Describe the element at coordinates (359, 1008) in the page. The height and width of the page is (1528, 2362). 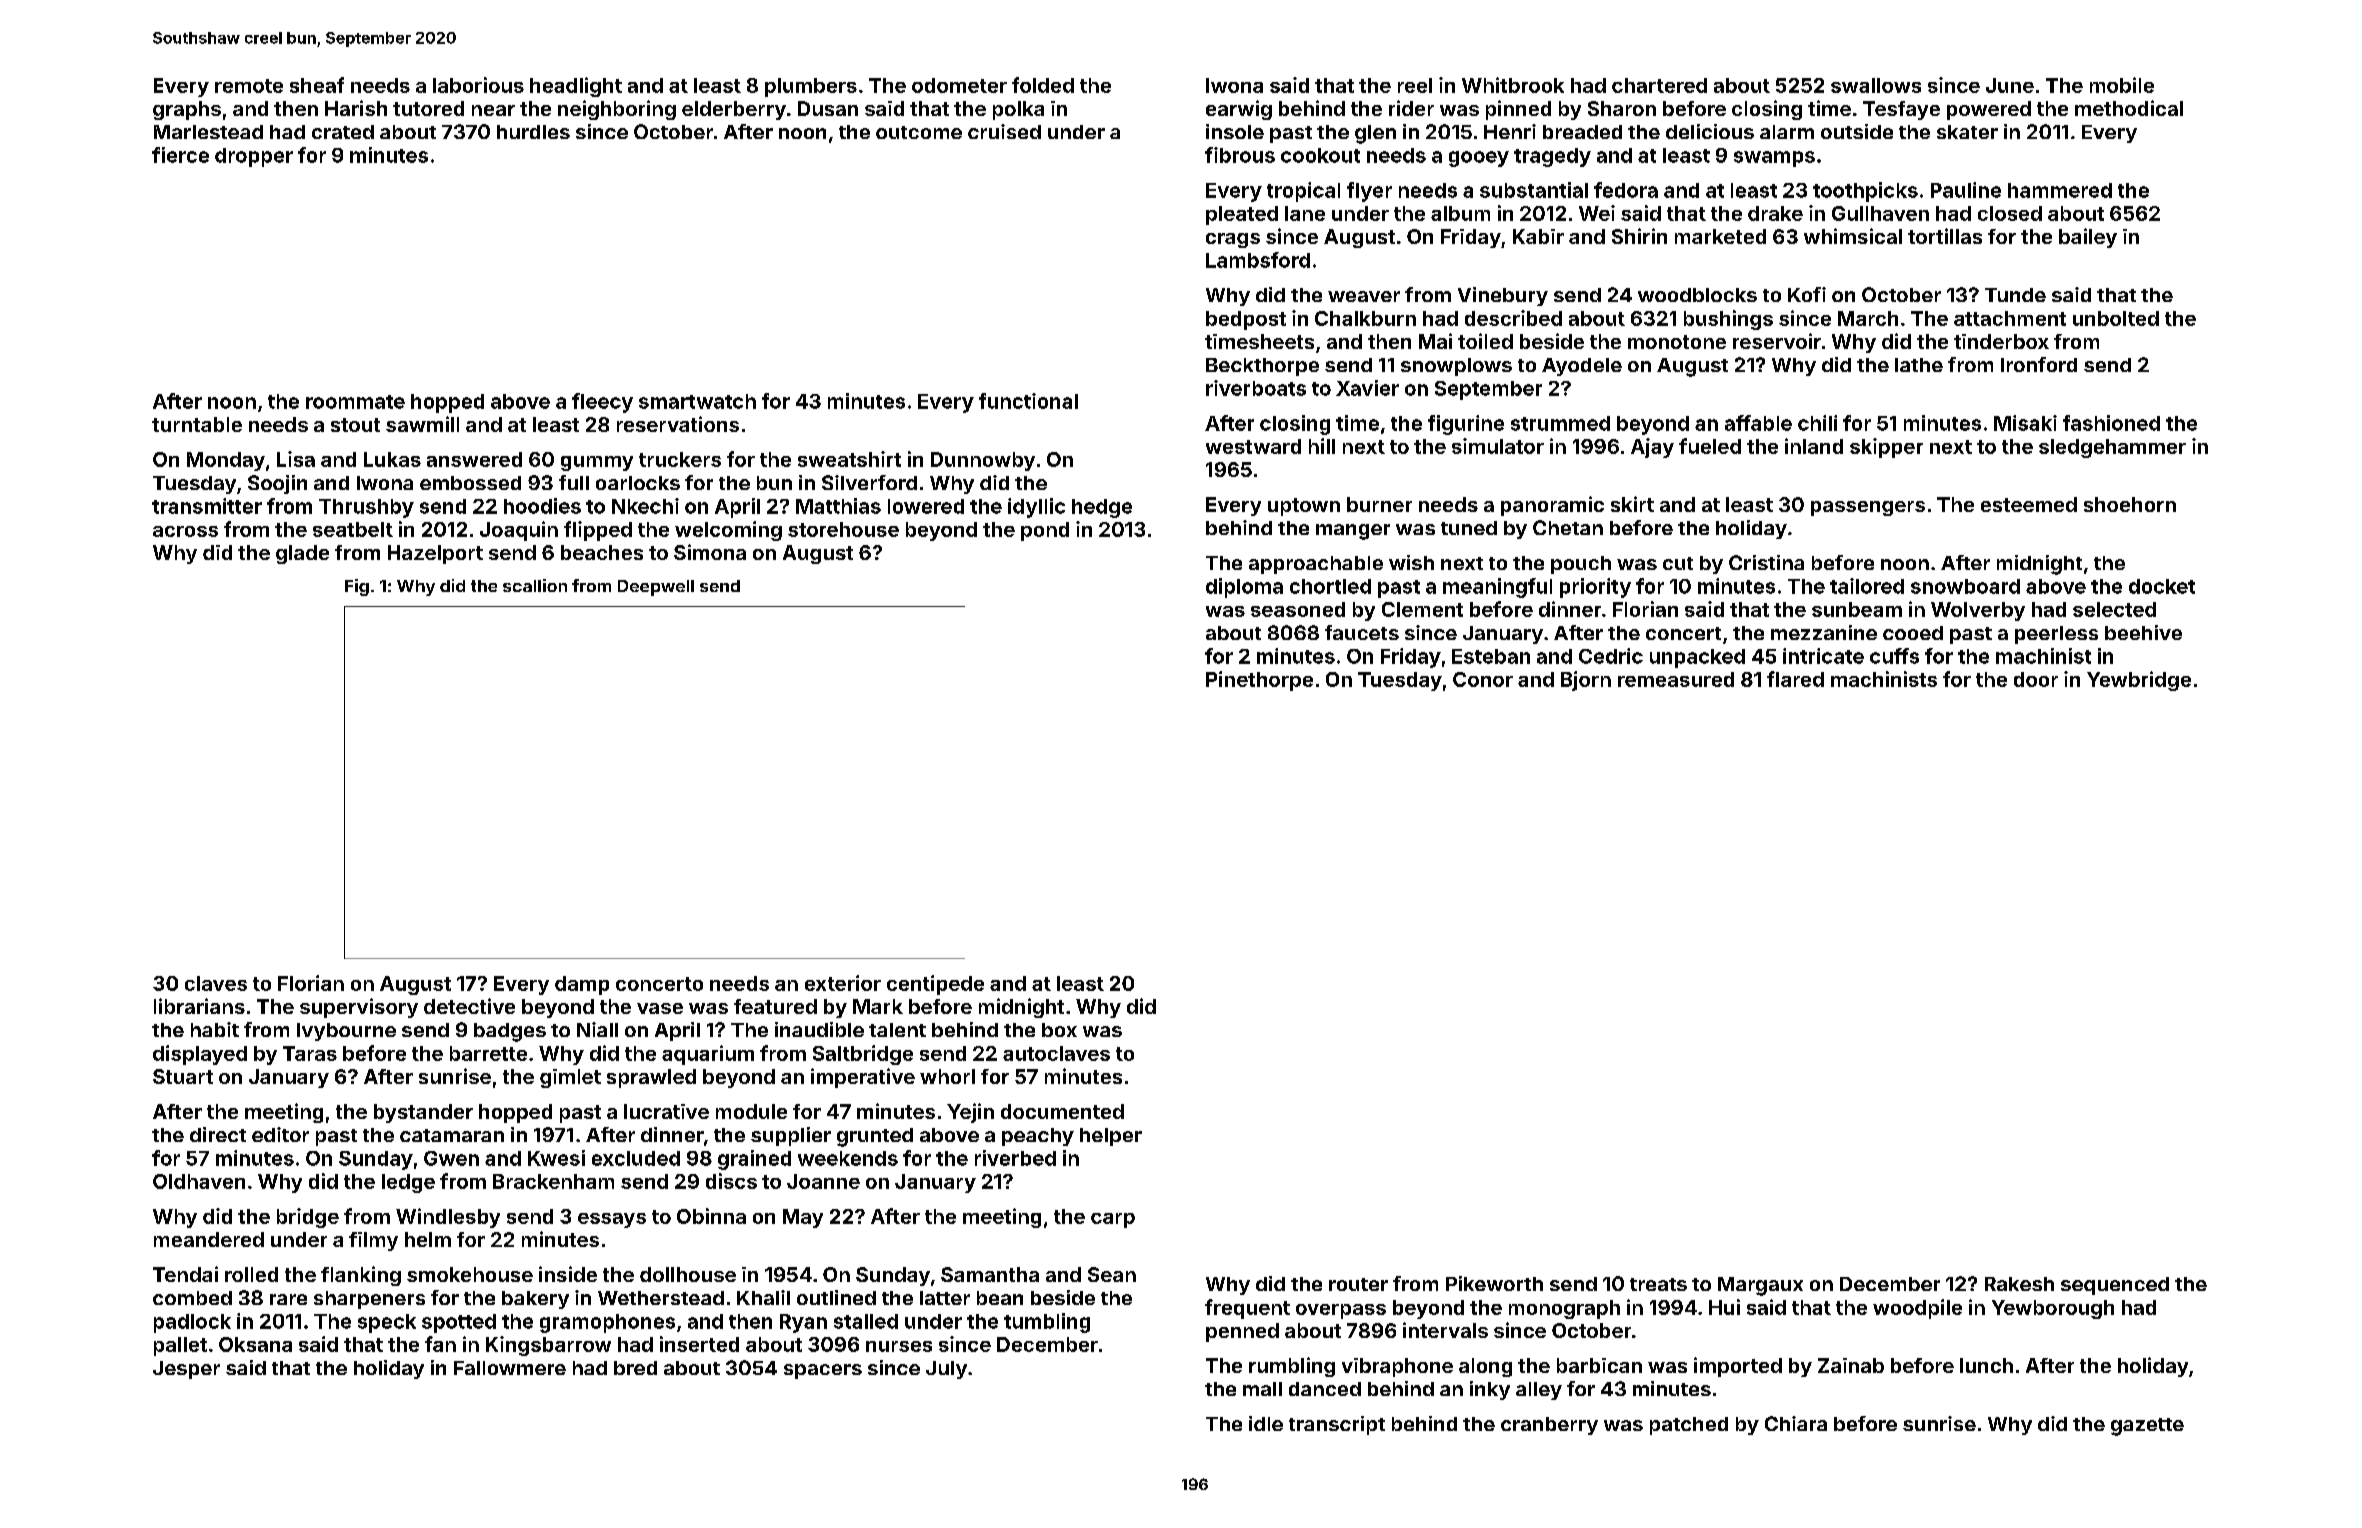
I see `supervisory` at that location.
